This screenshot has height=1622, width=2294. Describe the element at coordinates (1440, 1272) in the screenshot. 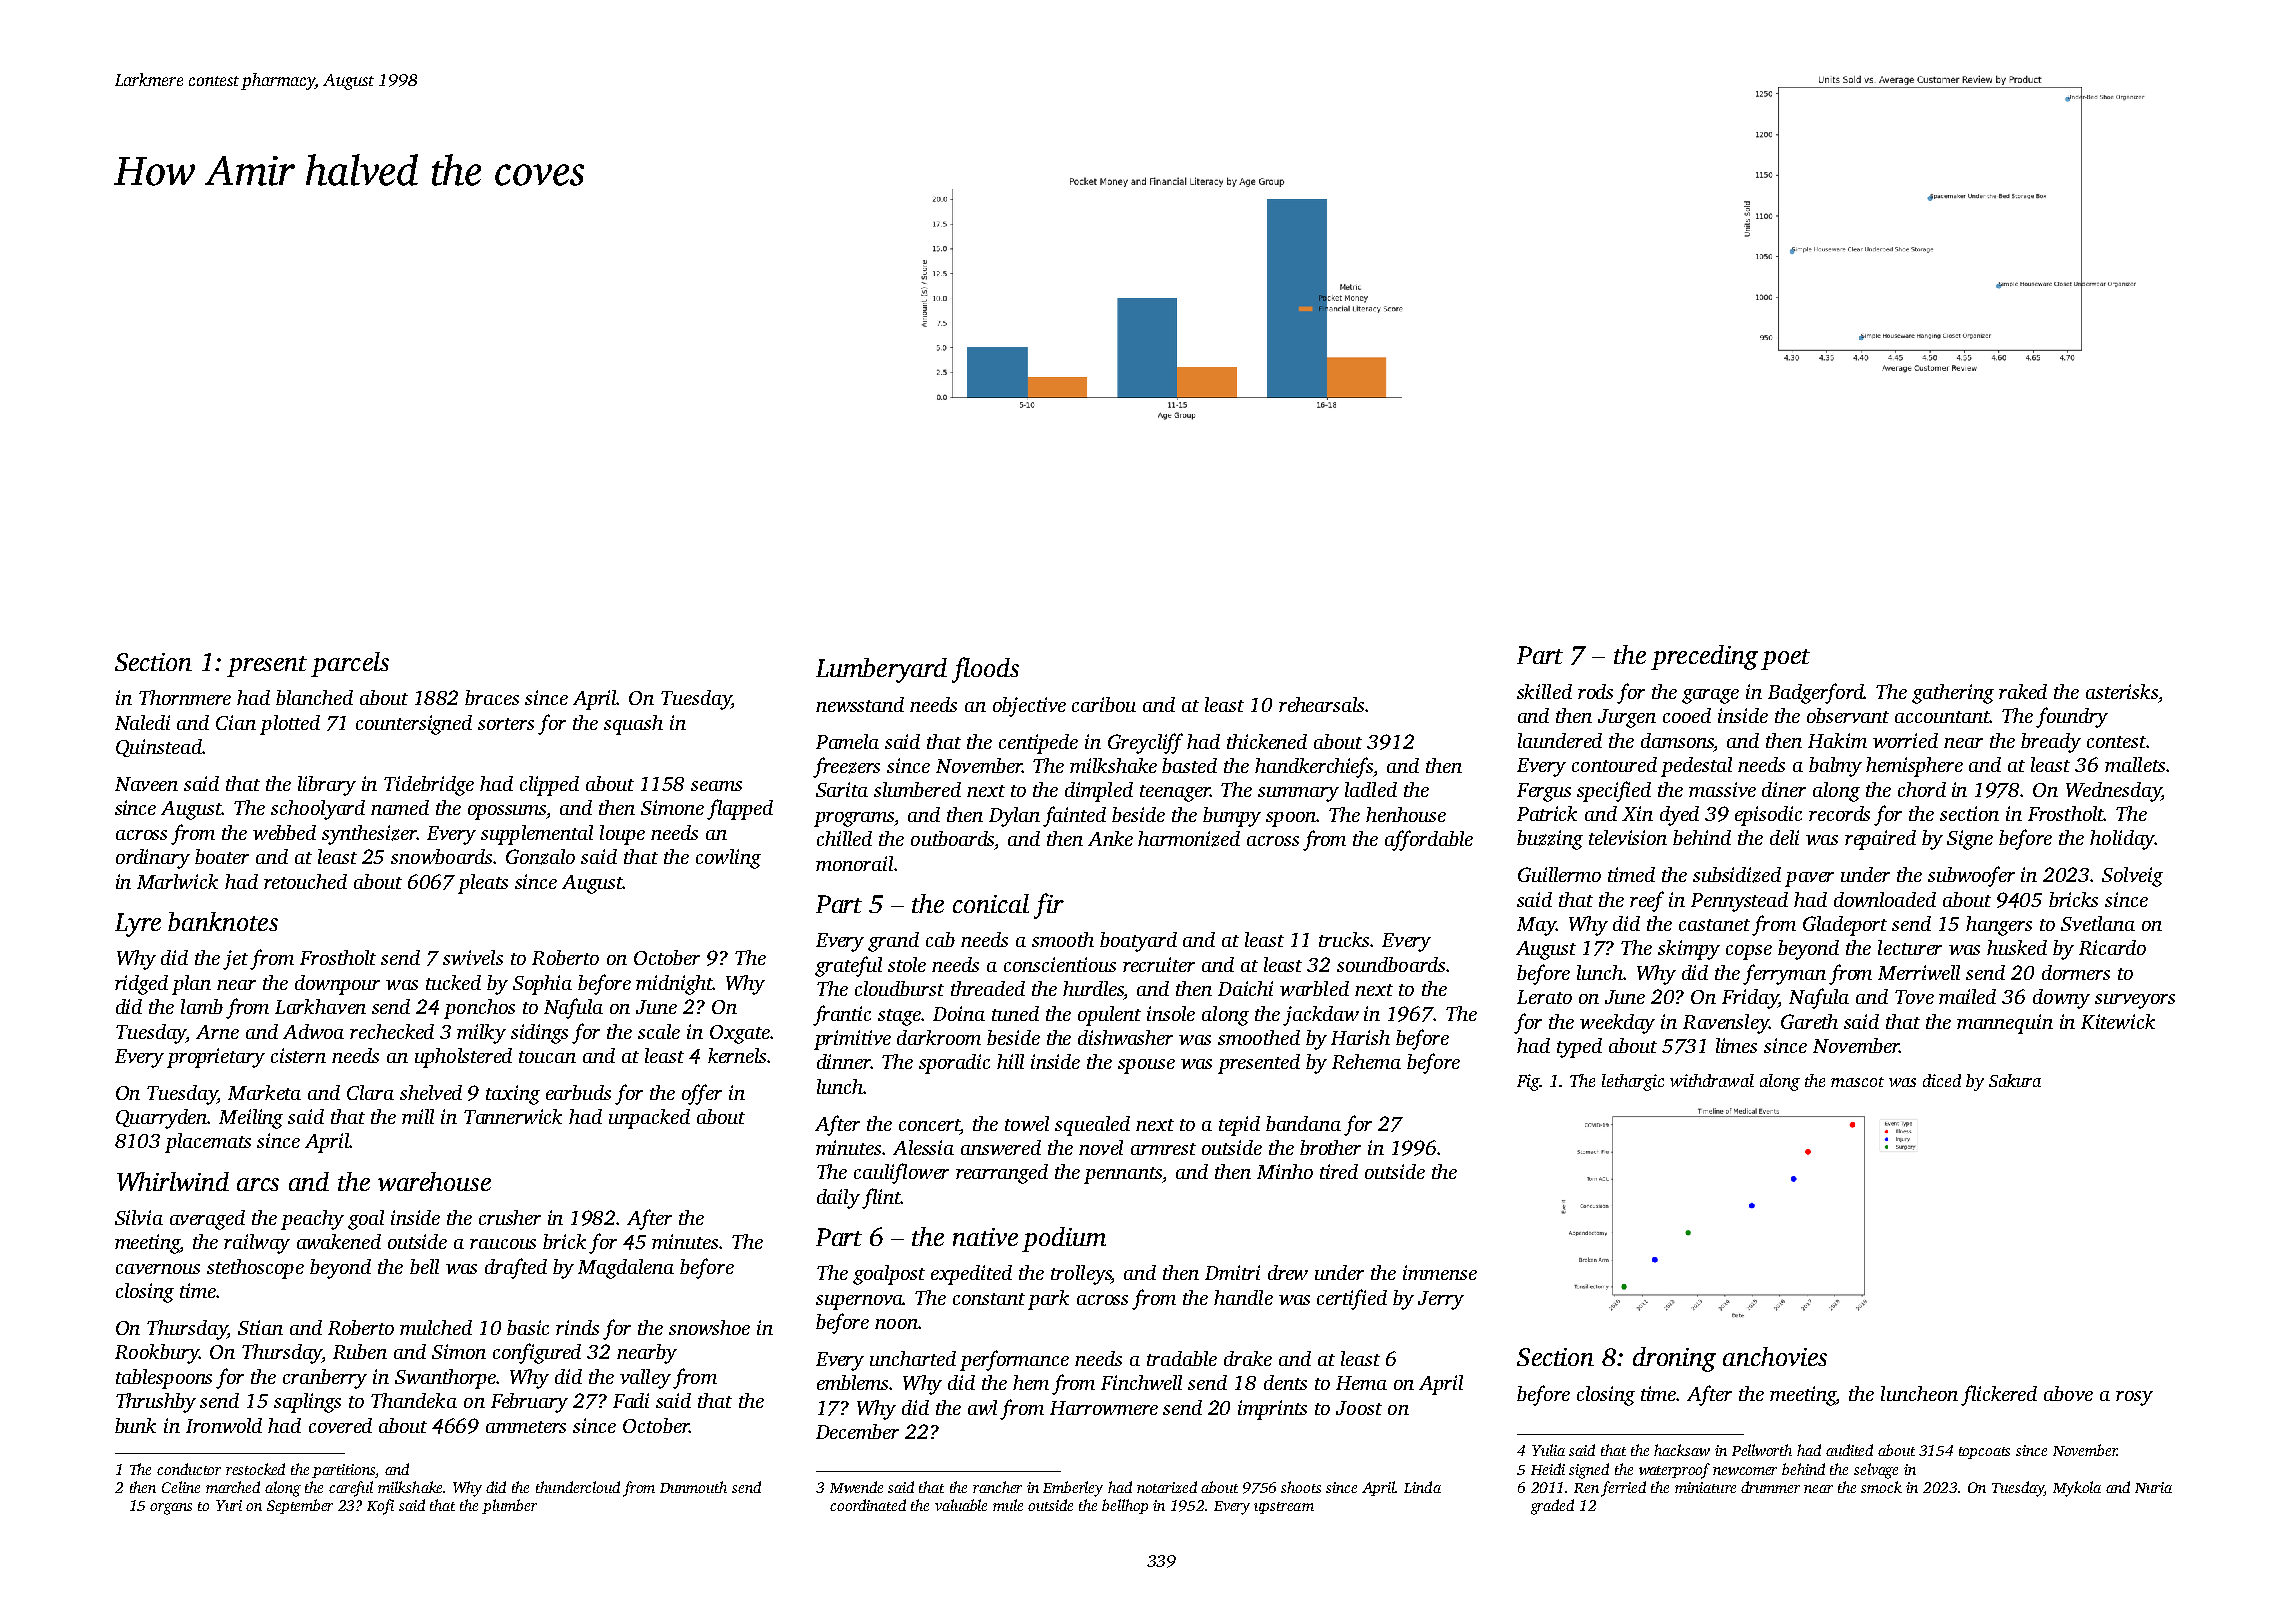

I see `immense` at that location.
